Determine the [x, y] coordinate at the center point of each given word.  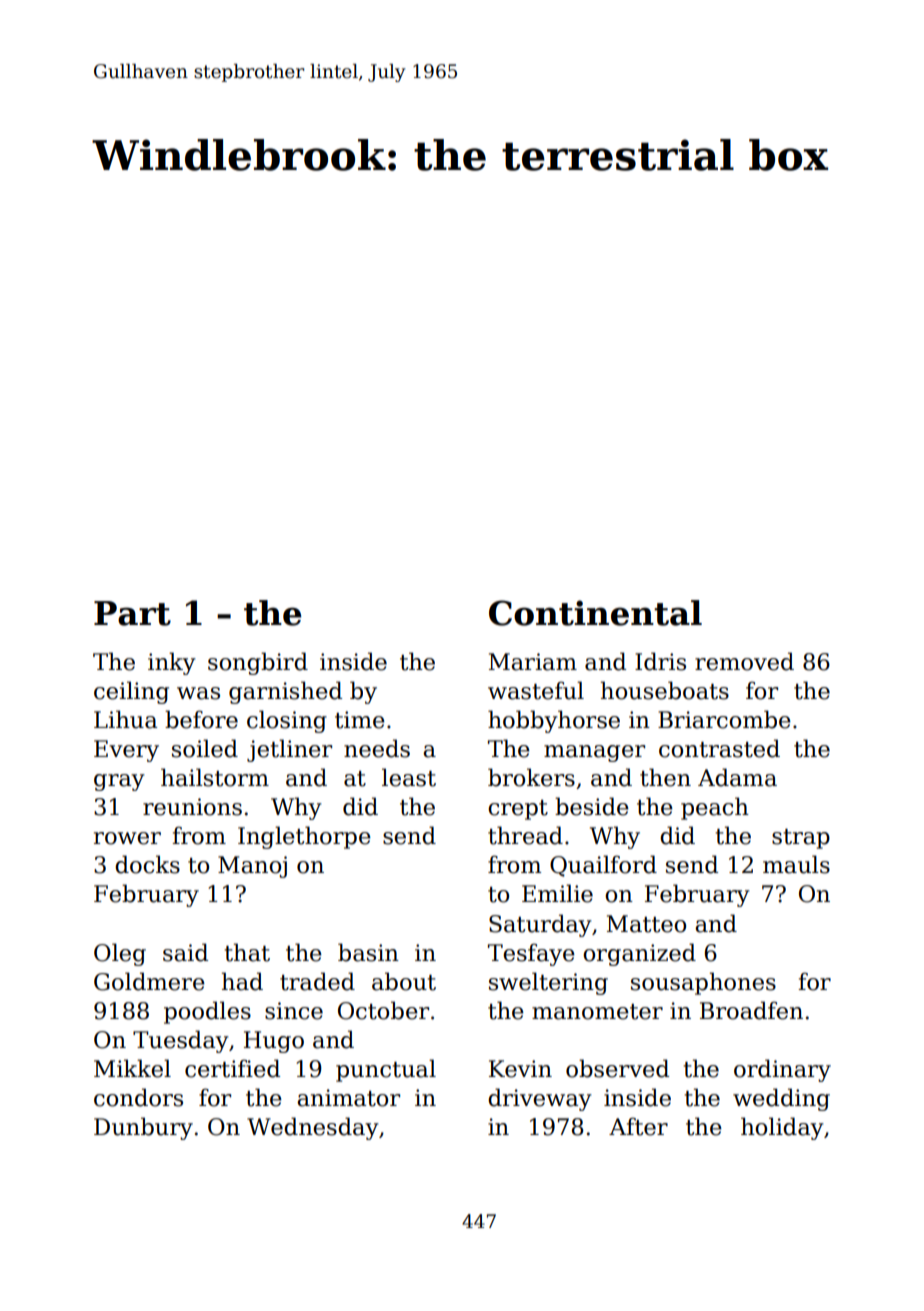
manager [594, 753]
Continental [595, 613]
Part [132, 613]
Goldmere [149, 981]
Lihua [125, 719]
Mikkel [132, 1068]
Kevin [520, 1069]
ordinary [782, 1070]
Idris [660, 661]
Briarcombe [724, 719]
